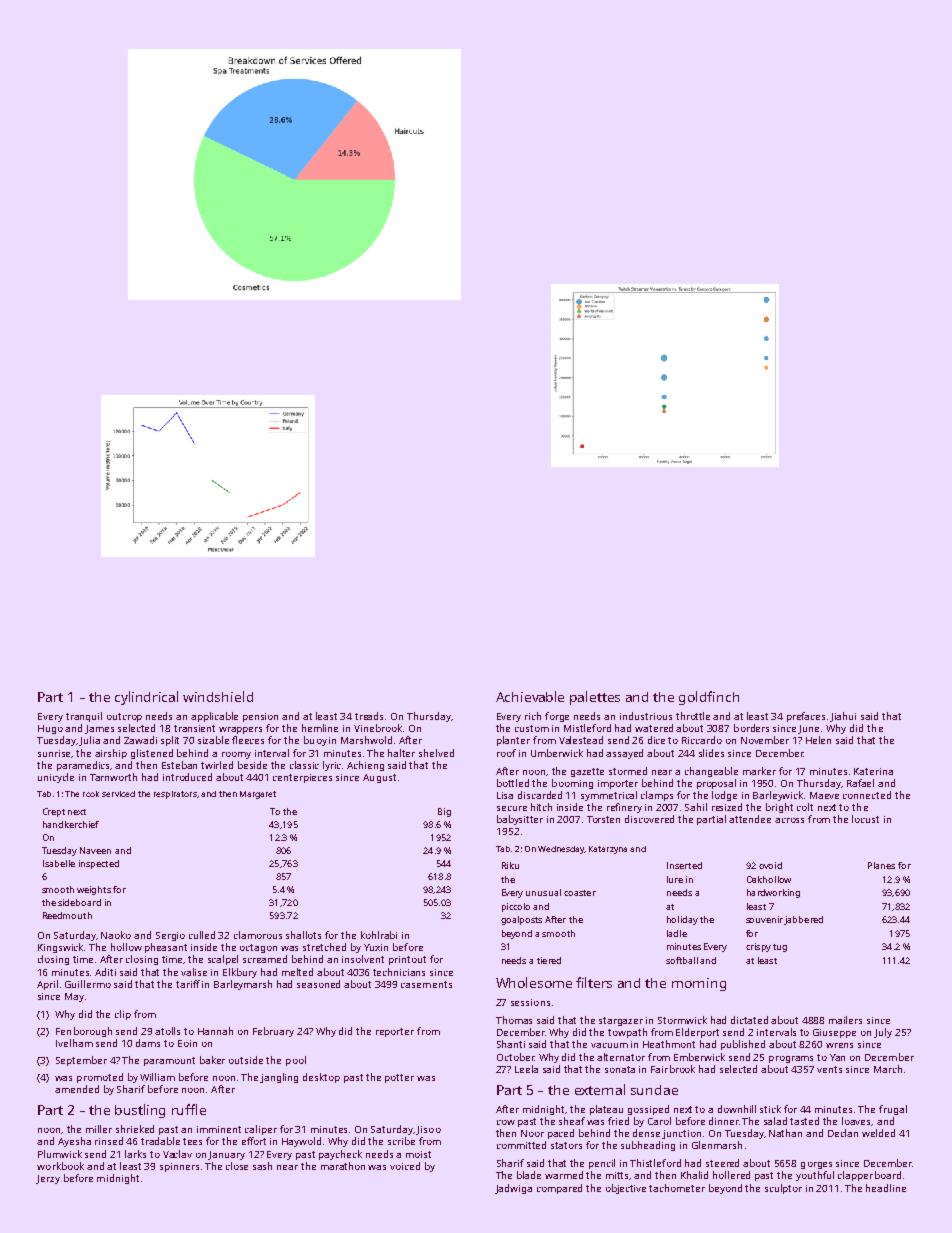  What do you see at coordinates (581, 740) in the screenshot?
I see `Valestead` at bounding box center [581, 740].
